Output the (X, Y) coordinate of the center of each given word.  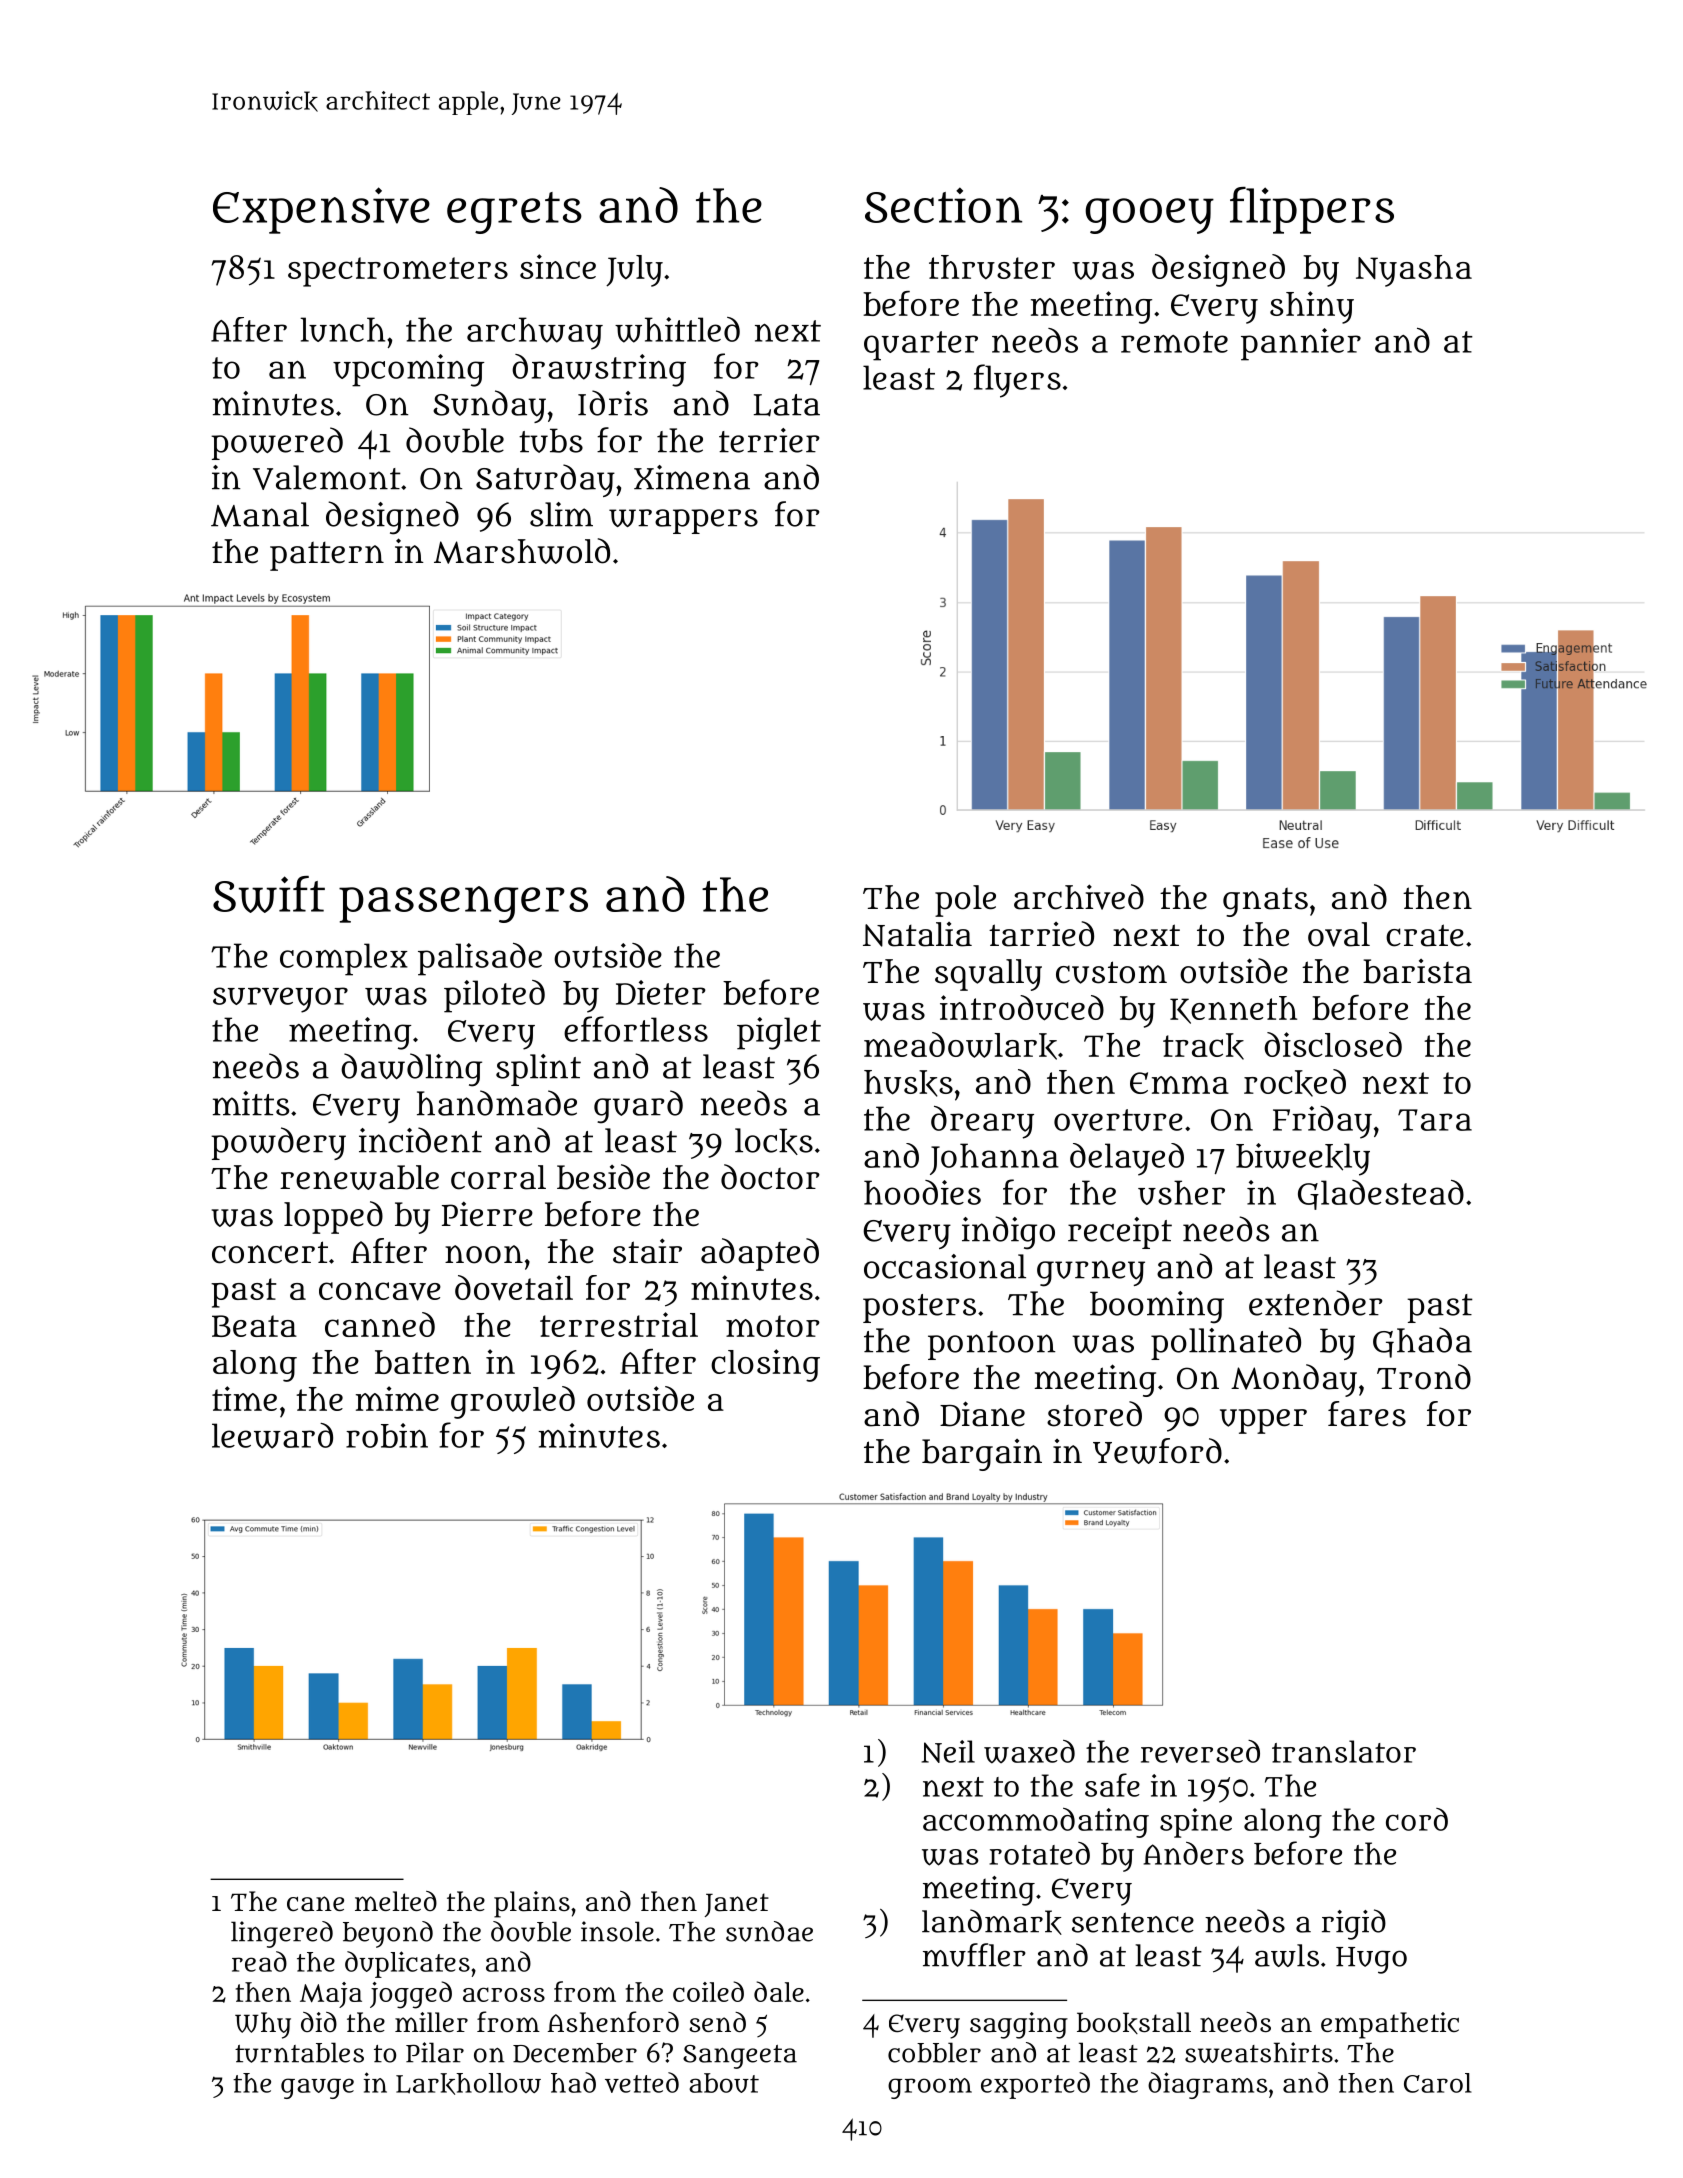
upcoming (408, 370)
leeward (272, 1436)
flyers (1017, 381)
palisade (480, 959)
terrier (769, 440)
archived (1079, 897)
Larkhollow (468, 2084)
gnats (1265, 902)
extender (1315, 1303)
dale (779, 1991)
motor (773, 1326)
